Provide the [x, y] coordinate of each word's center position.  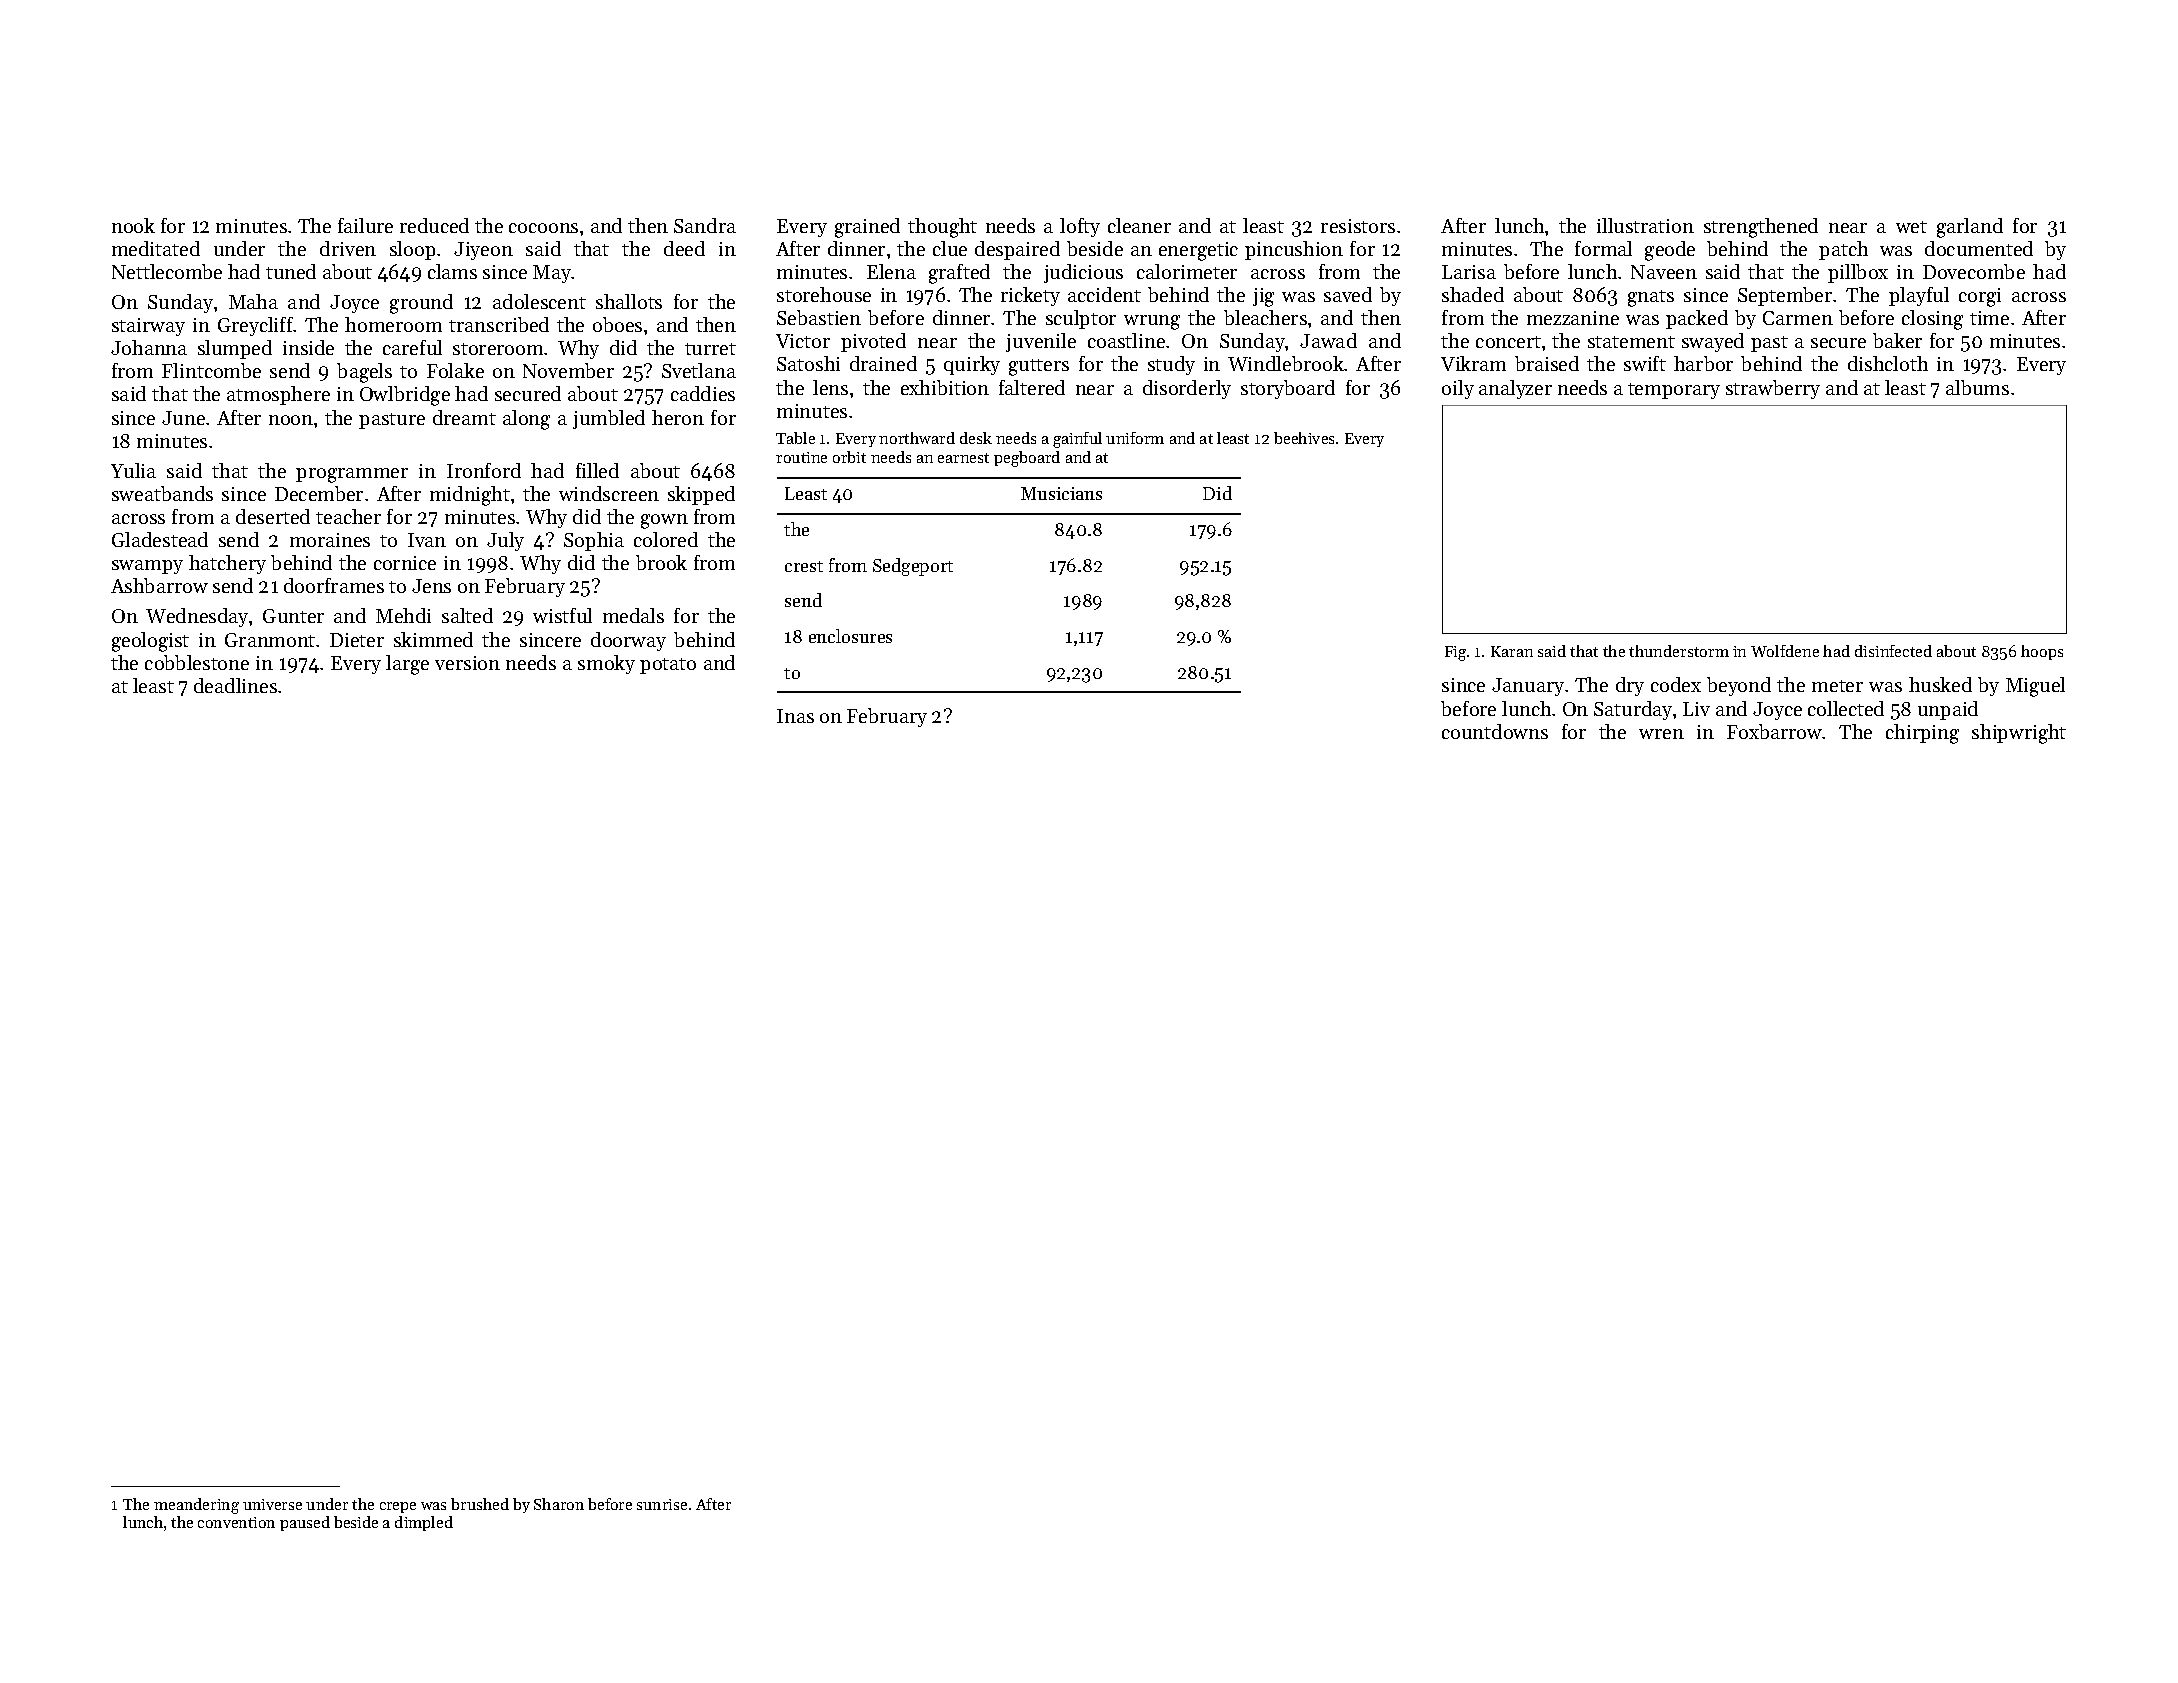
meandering [196, 1506]
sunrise [662, 1504]
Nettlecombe [167, 271]
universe [272, 1504]
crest [804, 566]
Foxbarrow [1775, 731]
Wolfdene [1785, 651]
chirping [1922, 734]
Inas [795, 716]
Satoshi [808, 363]
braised [1547, 363]
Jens [431, 586]
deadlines [235, 685]
